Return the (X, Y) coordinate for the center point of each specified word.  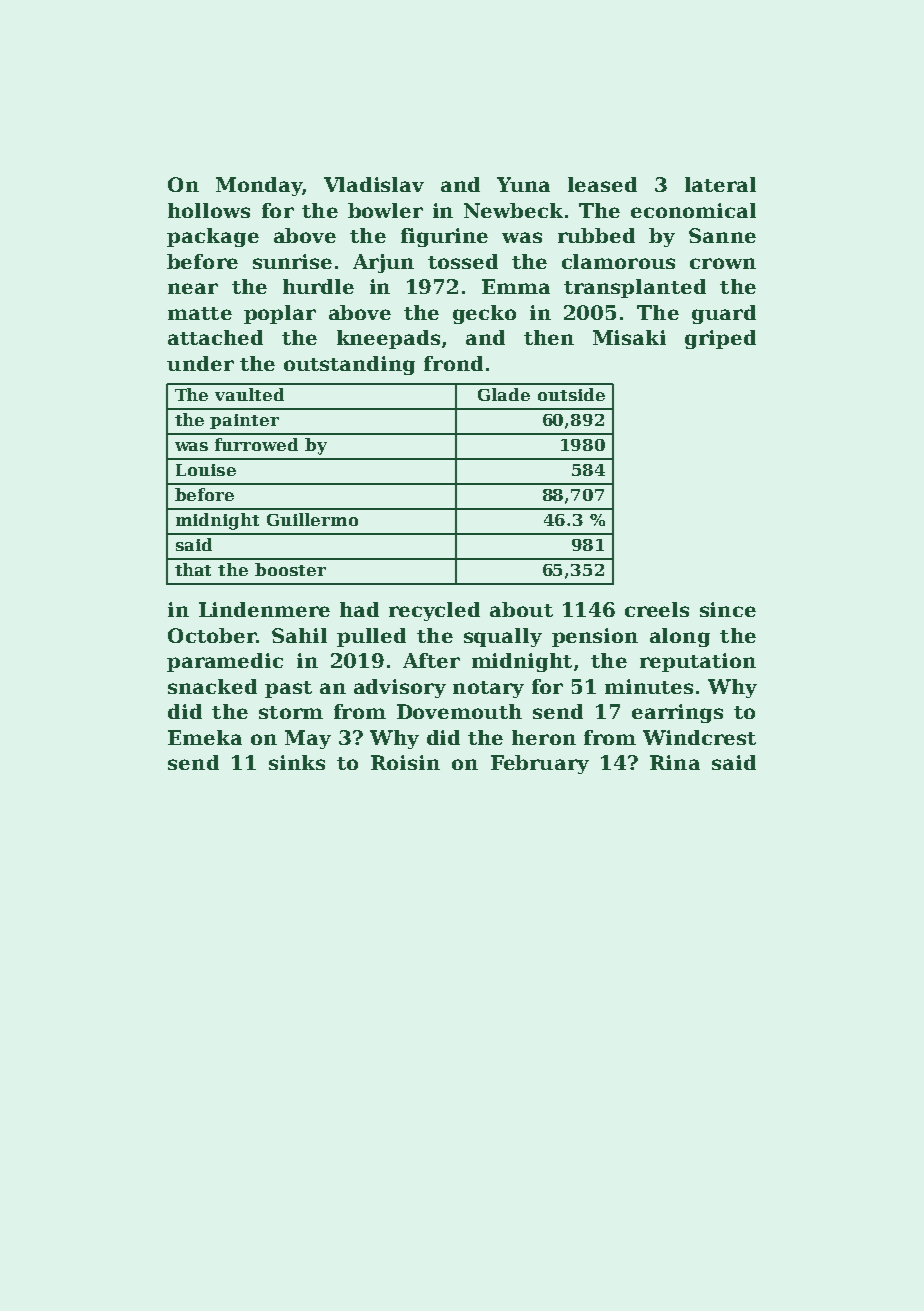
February (540, 764)
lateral (720, 184)
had (359, 609)
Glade (504, 394)
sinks (297, 762)
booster (290, 569)
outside (571, 394)
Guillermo (312, 519)
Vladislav (374, 184)
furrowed (256, 444)
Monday (259, 186)
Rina (675, 762)
